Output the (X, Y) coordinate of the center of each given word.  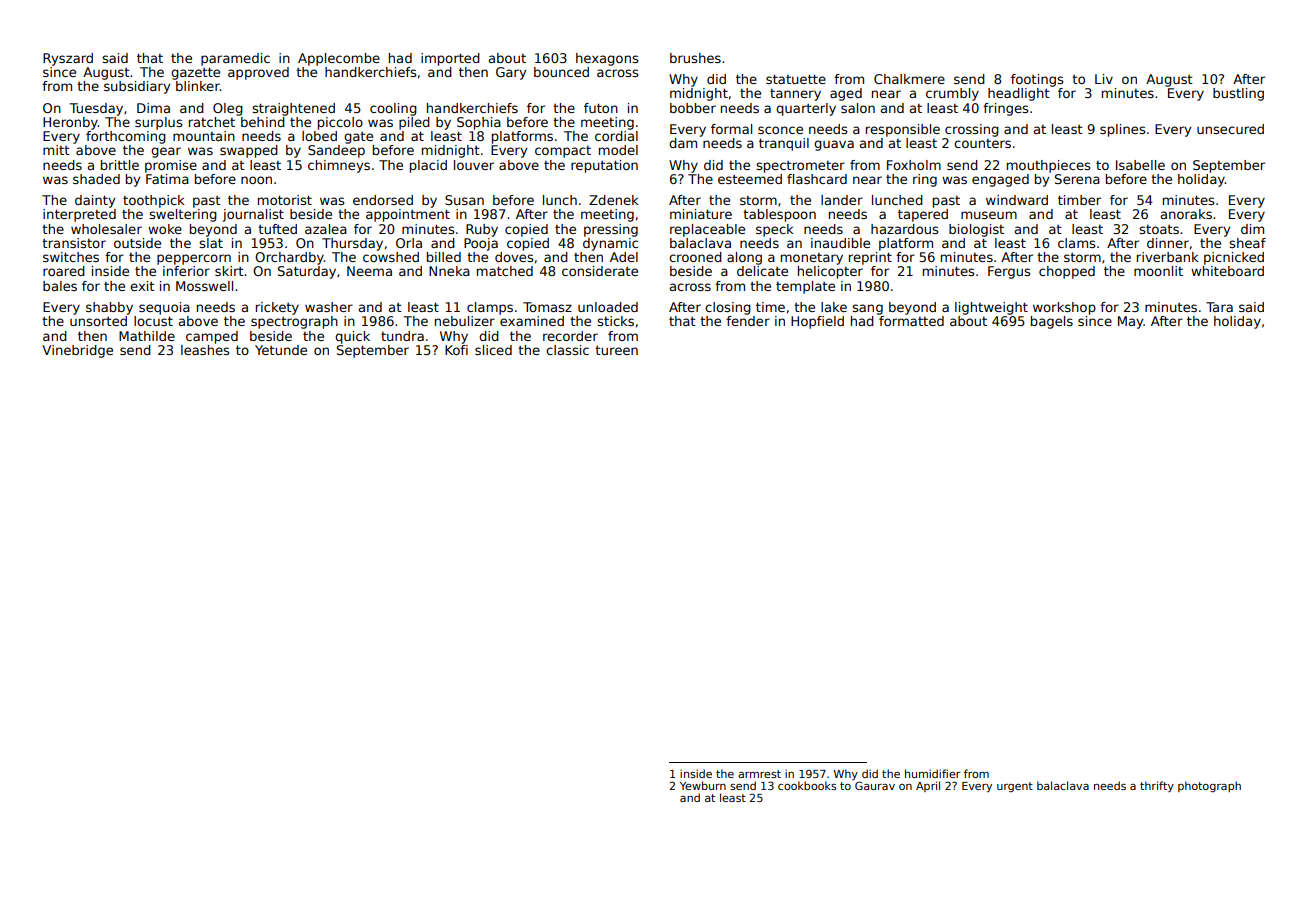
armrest (759, 774)
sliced (493, 350)
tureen (616, 350)
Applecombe (339, 59)
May (1131, 322)
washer (329, 307)
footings (1037, 80)
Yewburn (703, 785)
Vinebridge (77, 351)
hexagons (607, 59)
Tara (1219, 307)
